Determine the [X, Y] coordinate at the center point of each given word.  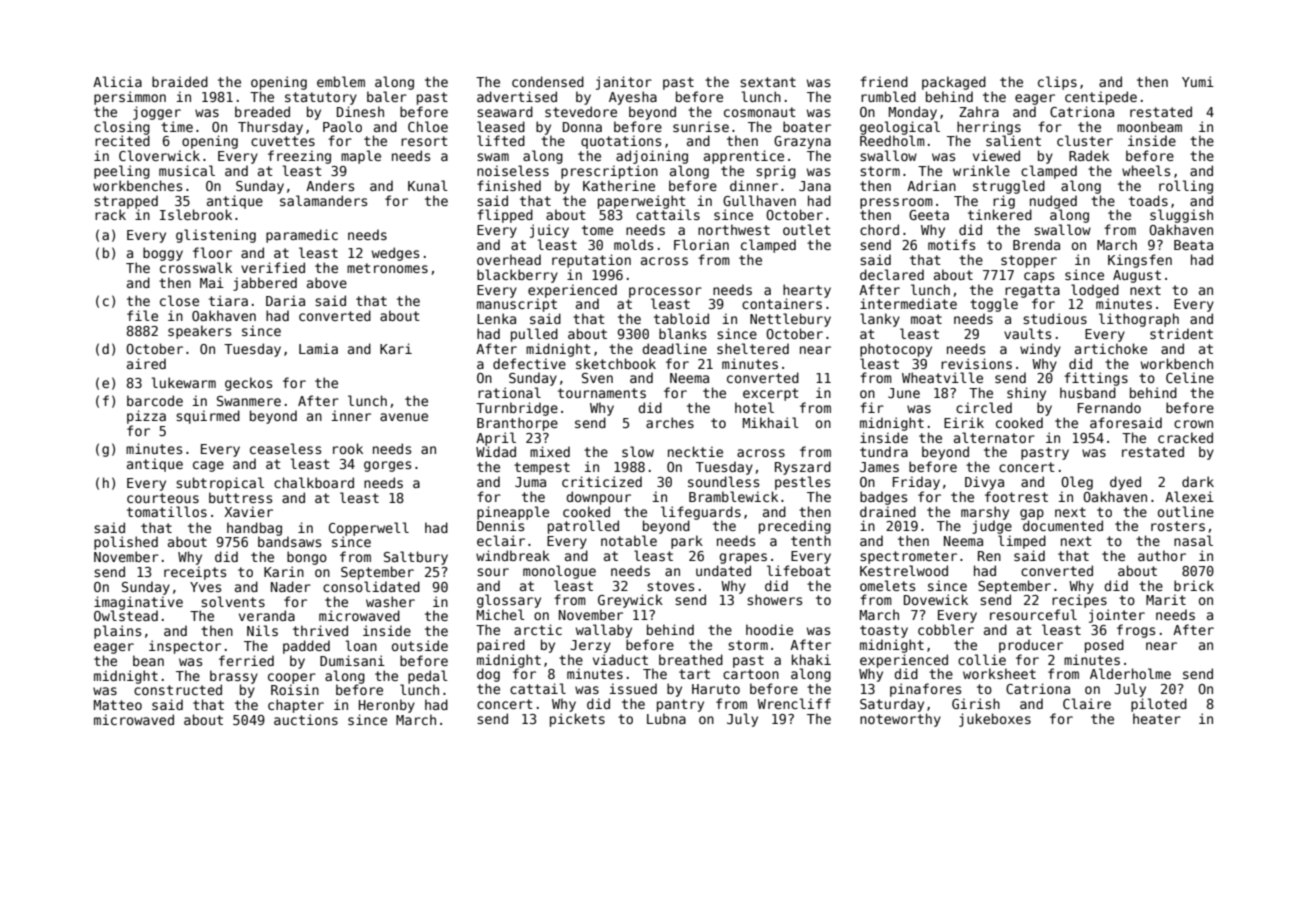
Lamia [318, 348]
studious [1055, 318]
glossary [509, 601]
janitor [624, 83]
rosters [1178, 526]
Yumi [1198, 81]
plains [117, 632]
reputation [591, 261]
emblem [341, 81]
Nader [291, 586]
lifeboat [799, 570]
